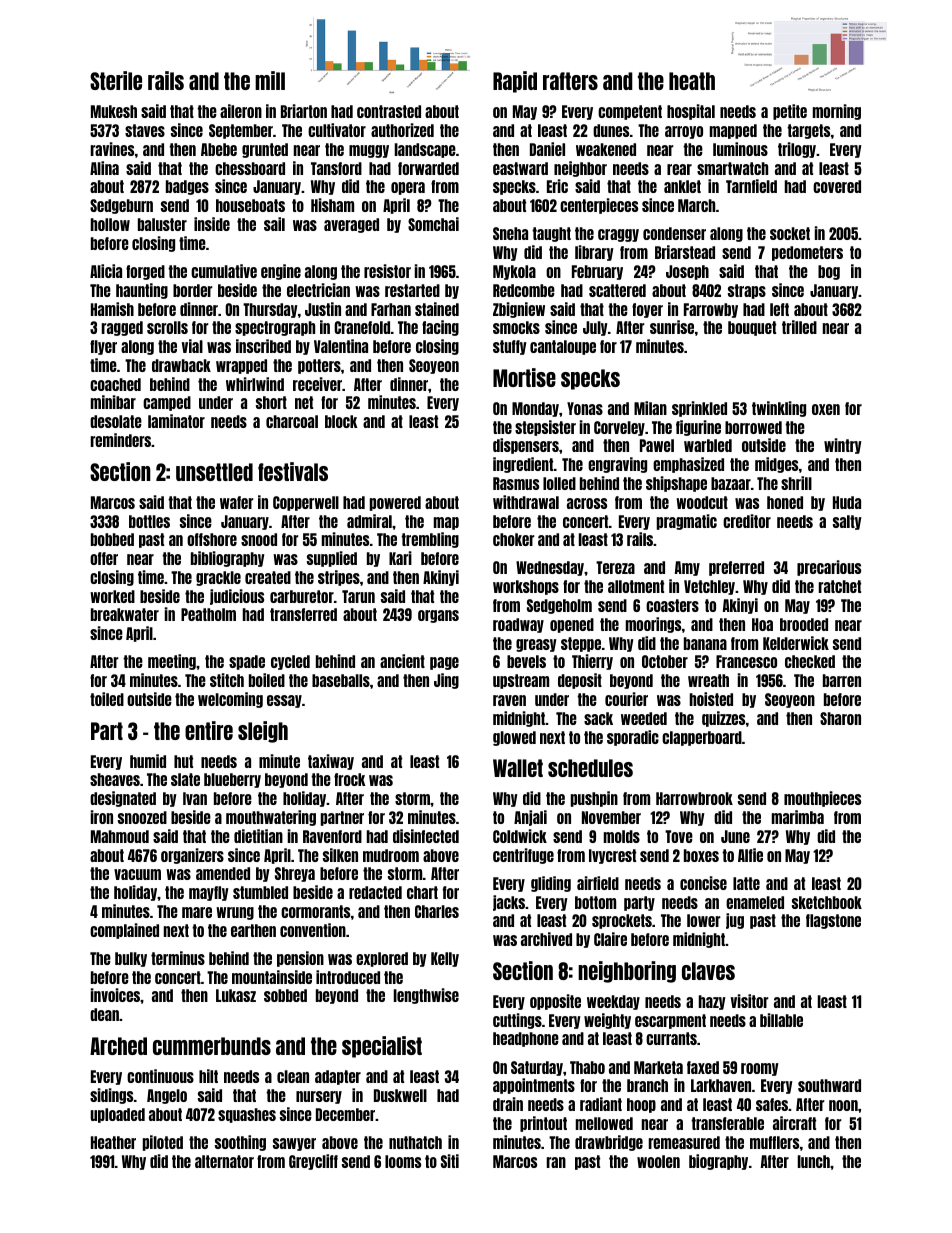 The width and height of the screenshot is (952, 1233). I want to click on slate, so click(185, 779).
